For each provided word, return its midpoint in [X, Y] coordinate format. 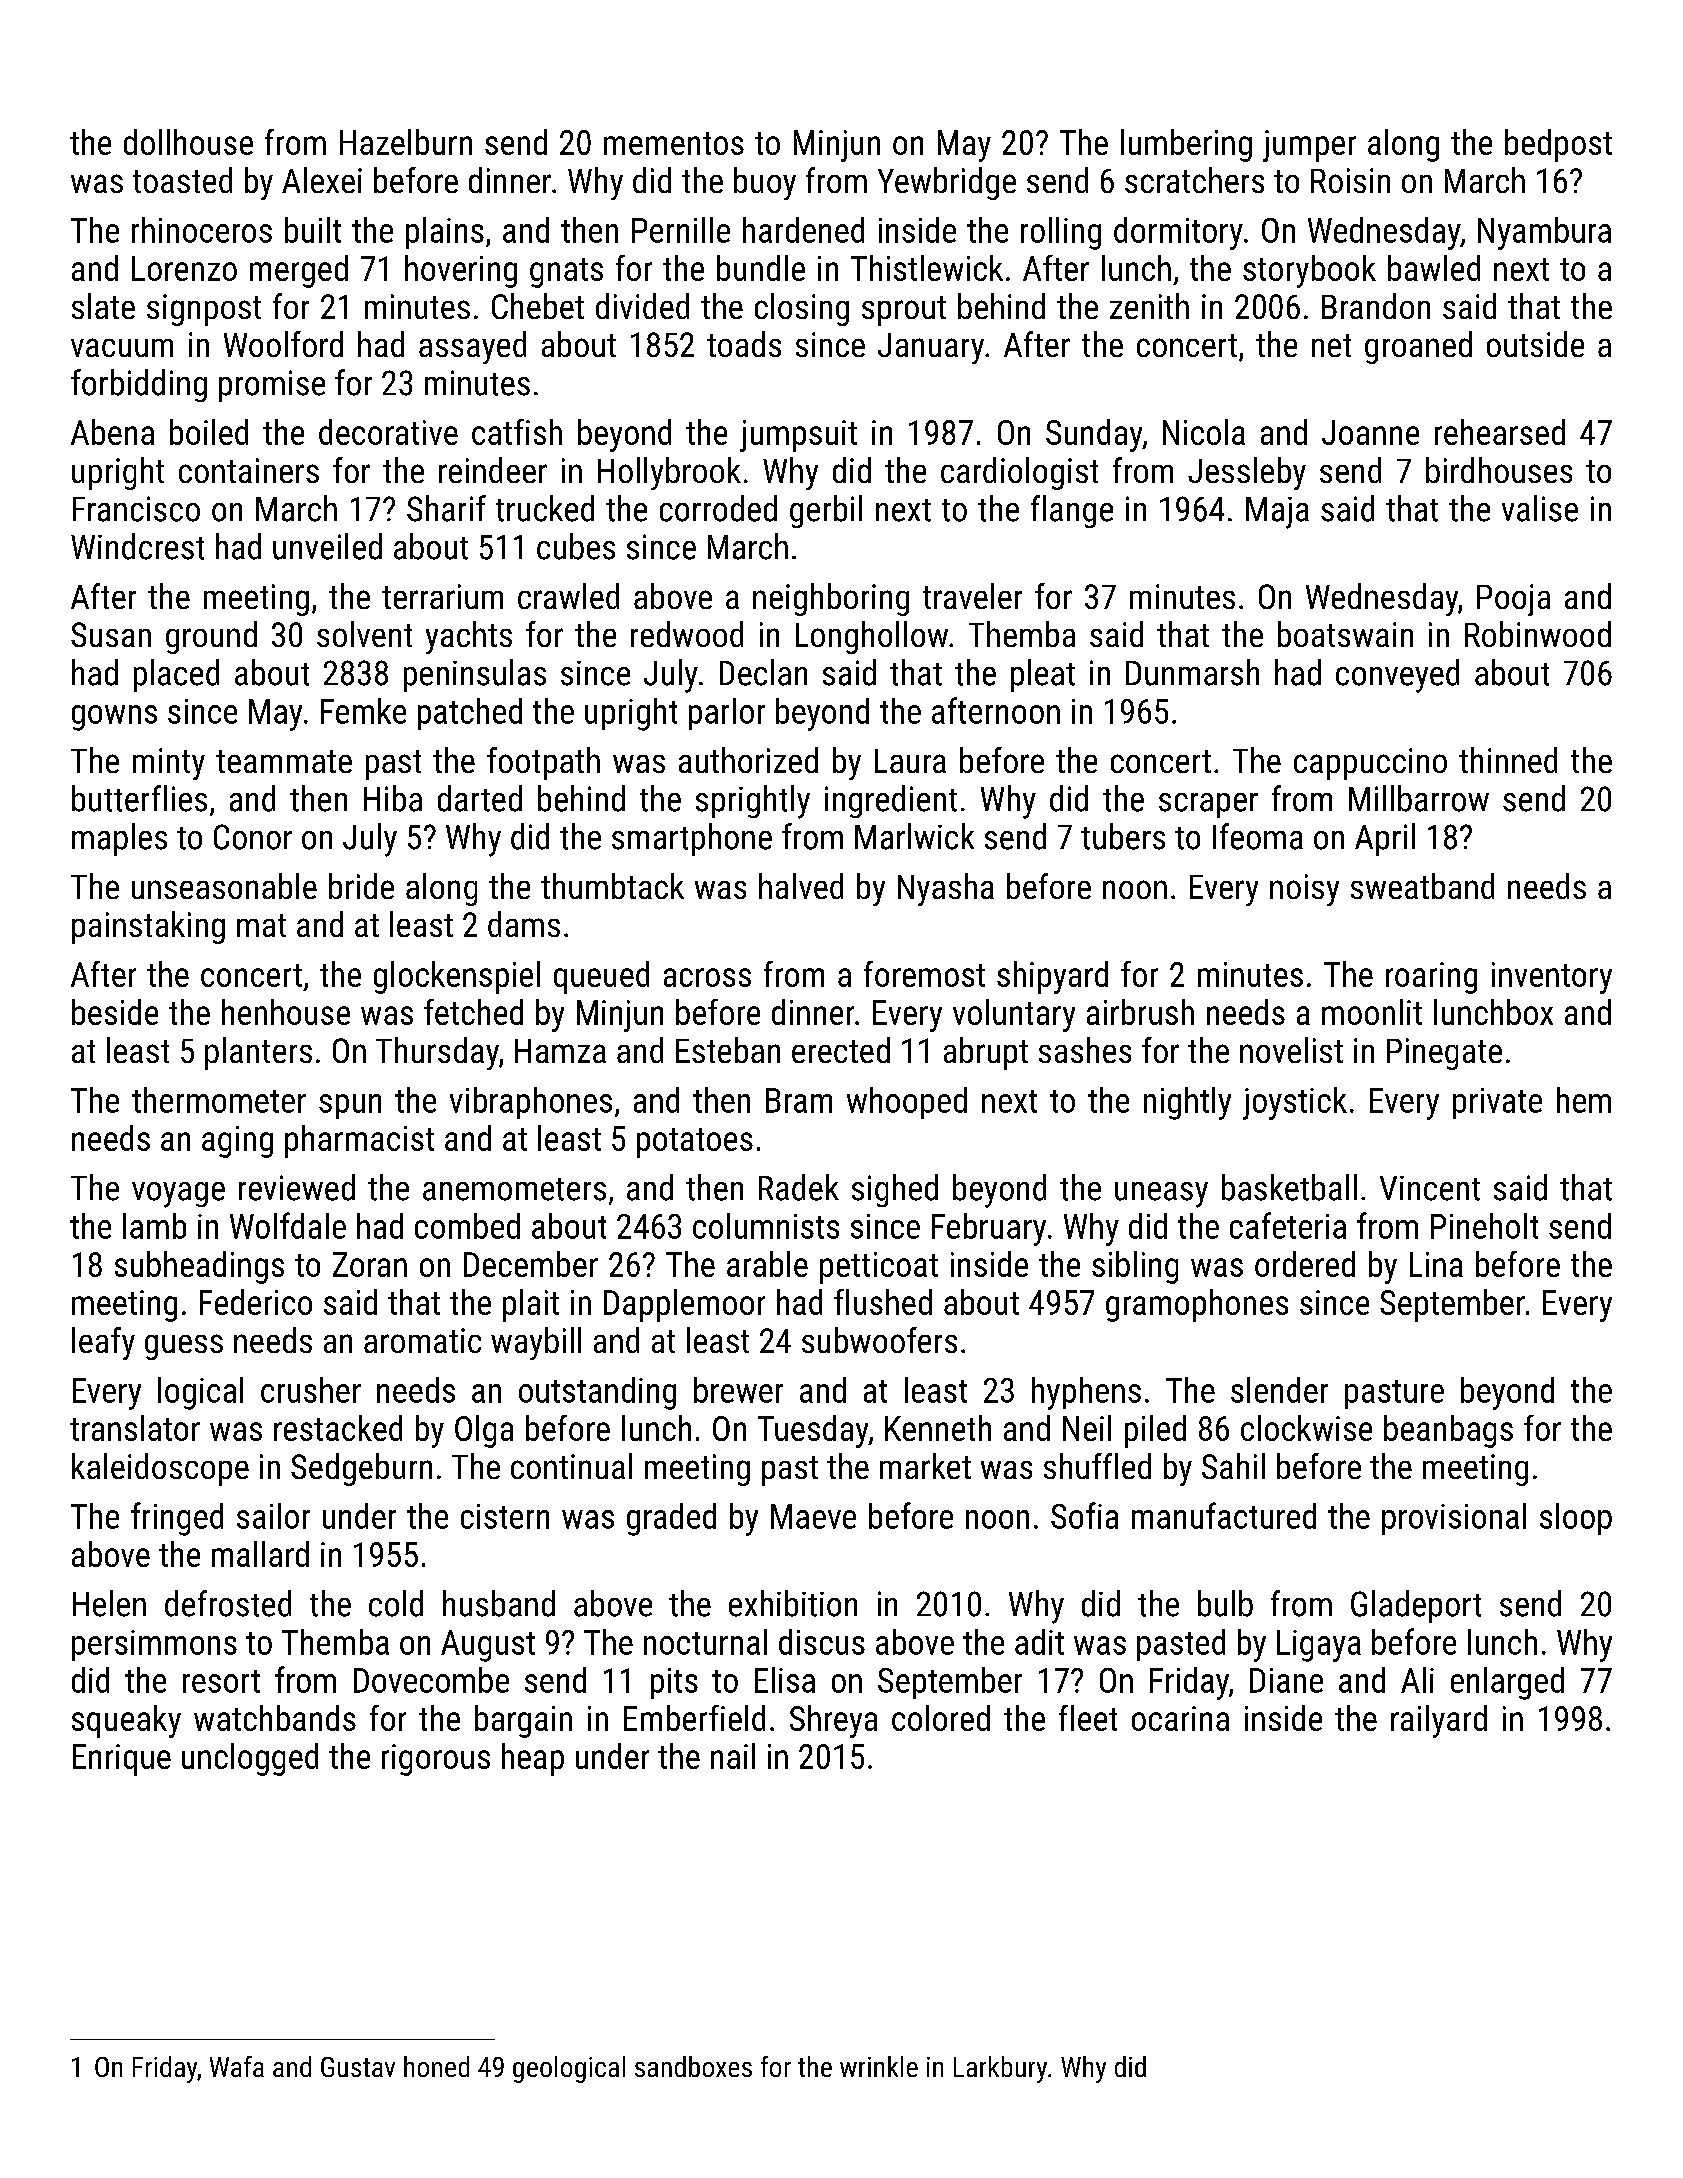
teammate [284, 761]
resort [221, 1681]
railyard [1439, 1721]
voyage [178, 1195]
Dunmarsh [1192, 672]
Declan [763, 672]
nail [733, 1756]
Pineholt [1484, 1226]
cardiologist [1019, 473]
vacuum [122, 347]
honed [436, 2066]
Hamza [560, 1051]
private [1497, 1103]
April [1385, 839]
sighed [895, 1190]
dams [524, 924]
